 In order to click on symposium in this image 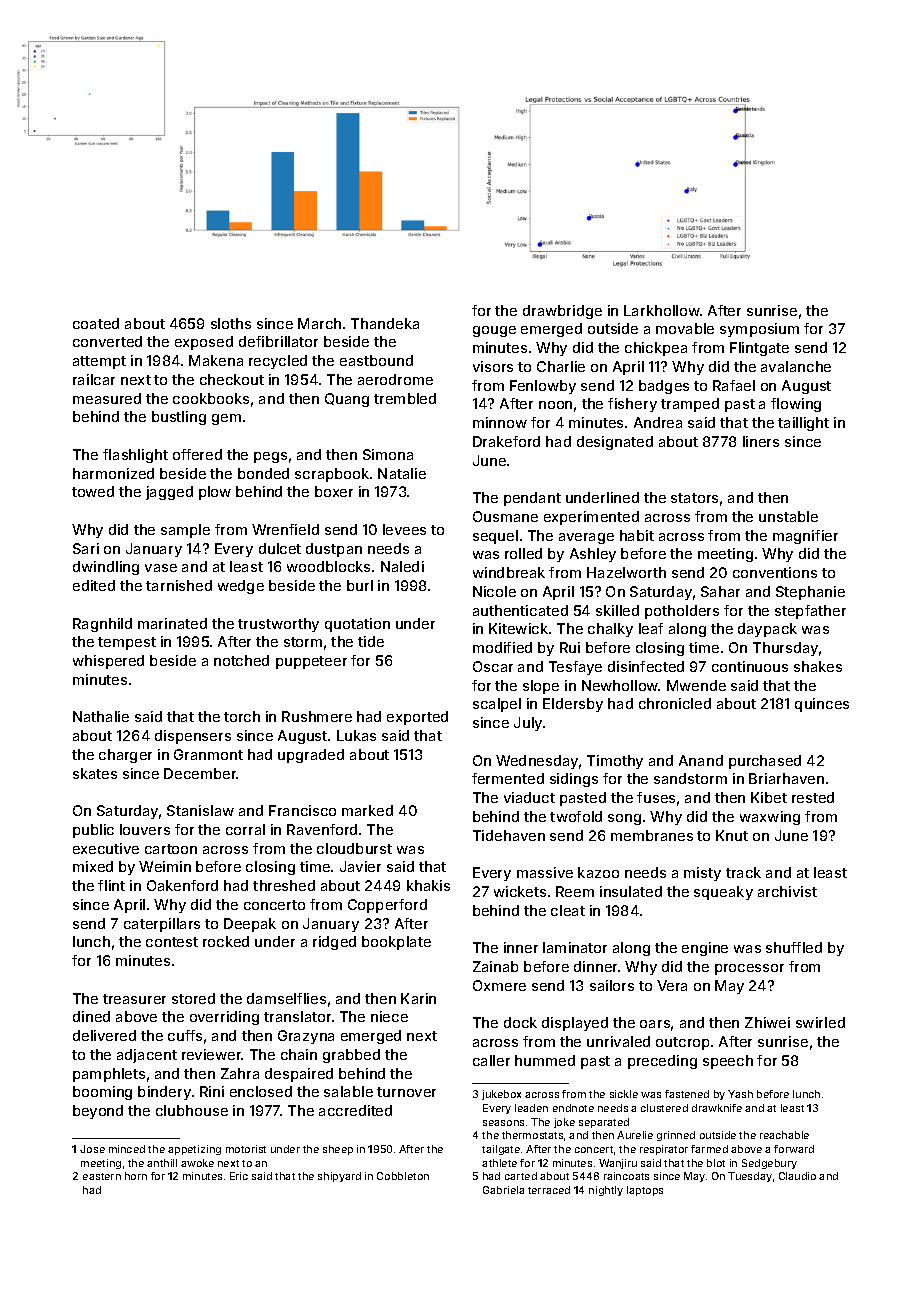, I will do `click(759, 330)`.
